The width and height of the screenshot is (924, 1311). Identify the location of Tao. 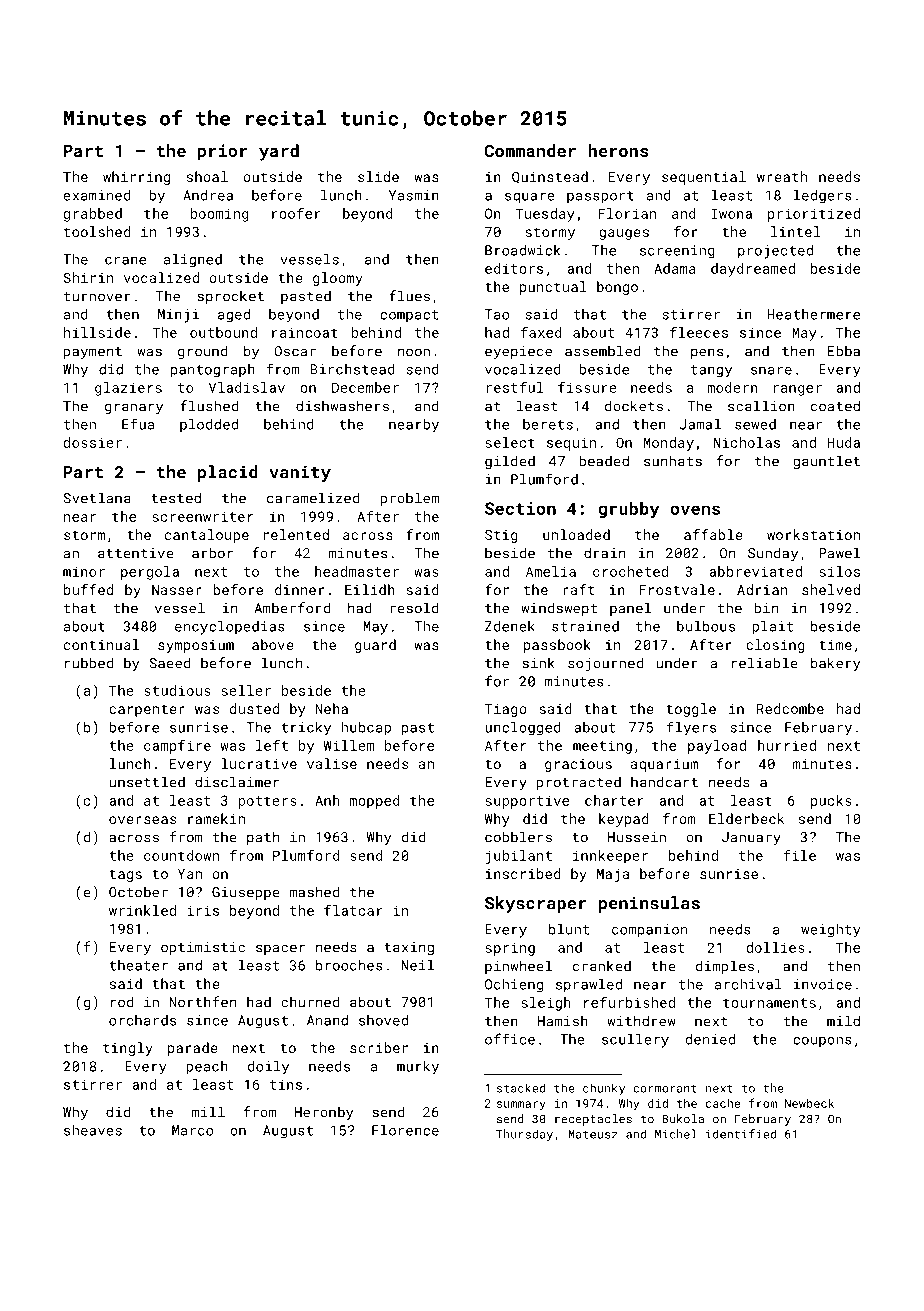
(497, 314).
